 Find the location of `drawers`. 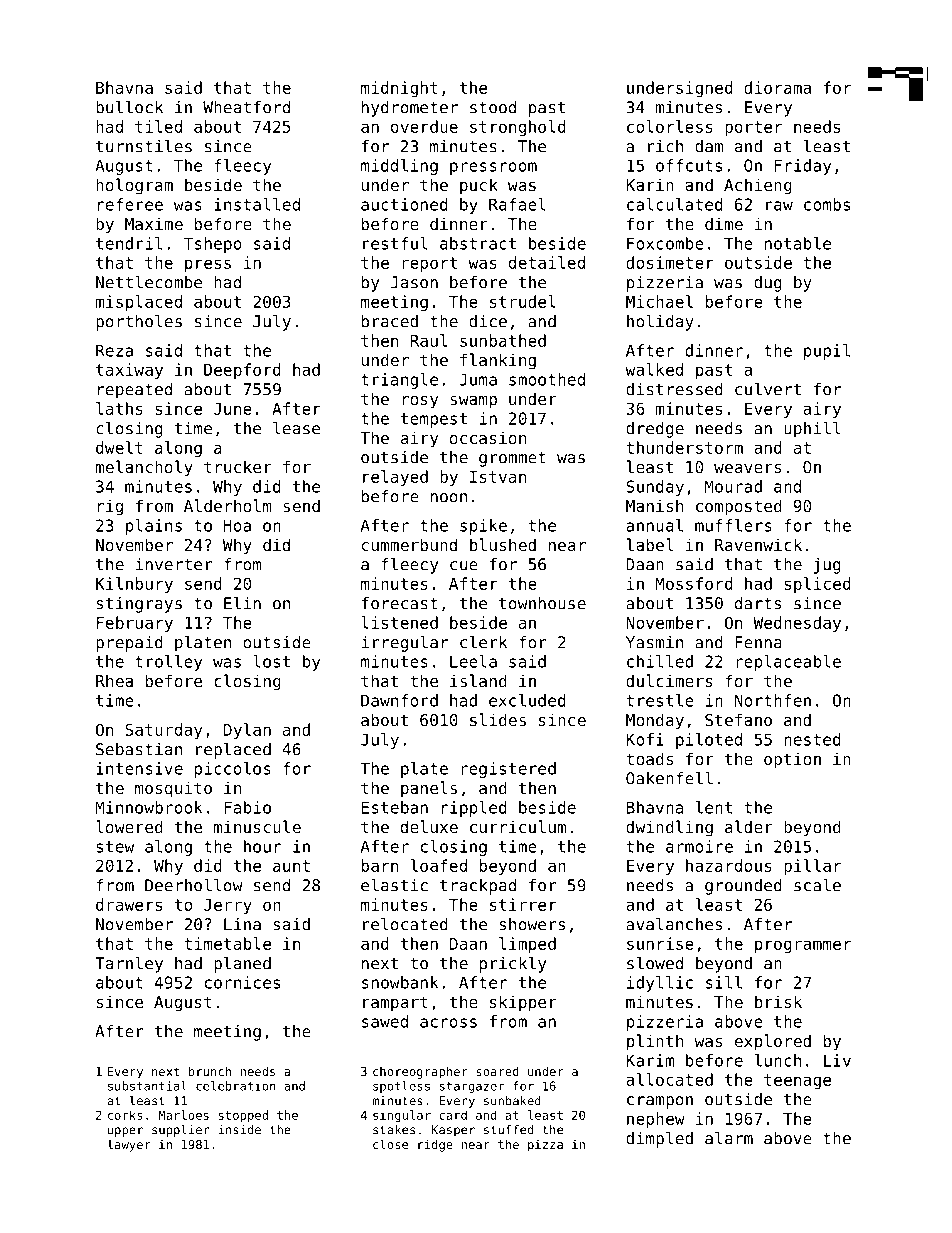

drawers is located at coordinates (129, 904).
